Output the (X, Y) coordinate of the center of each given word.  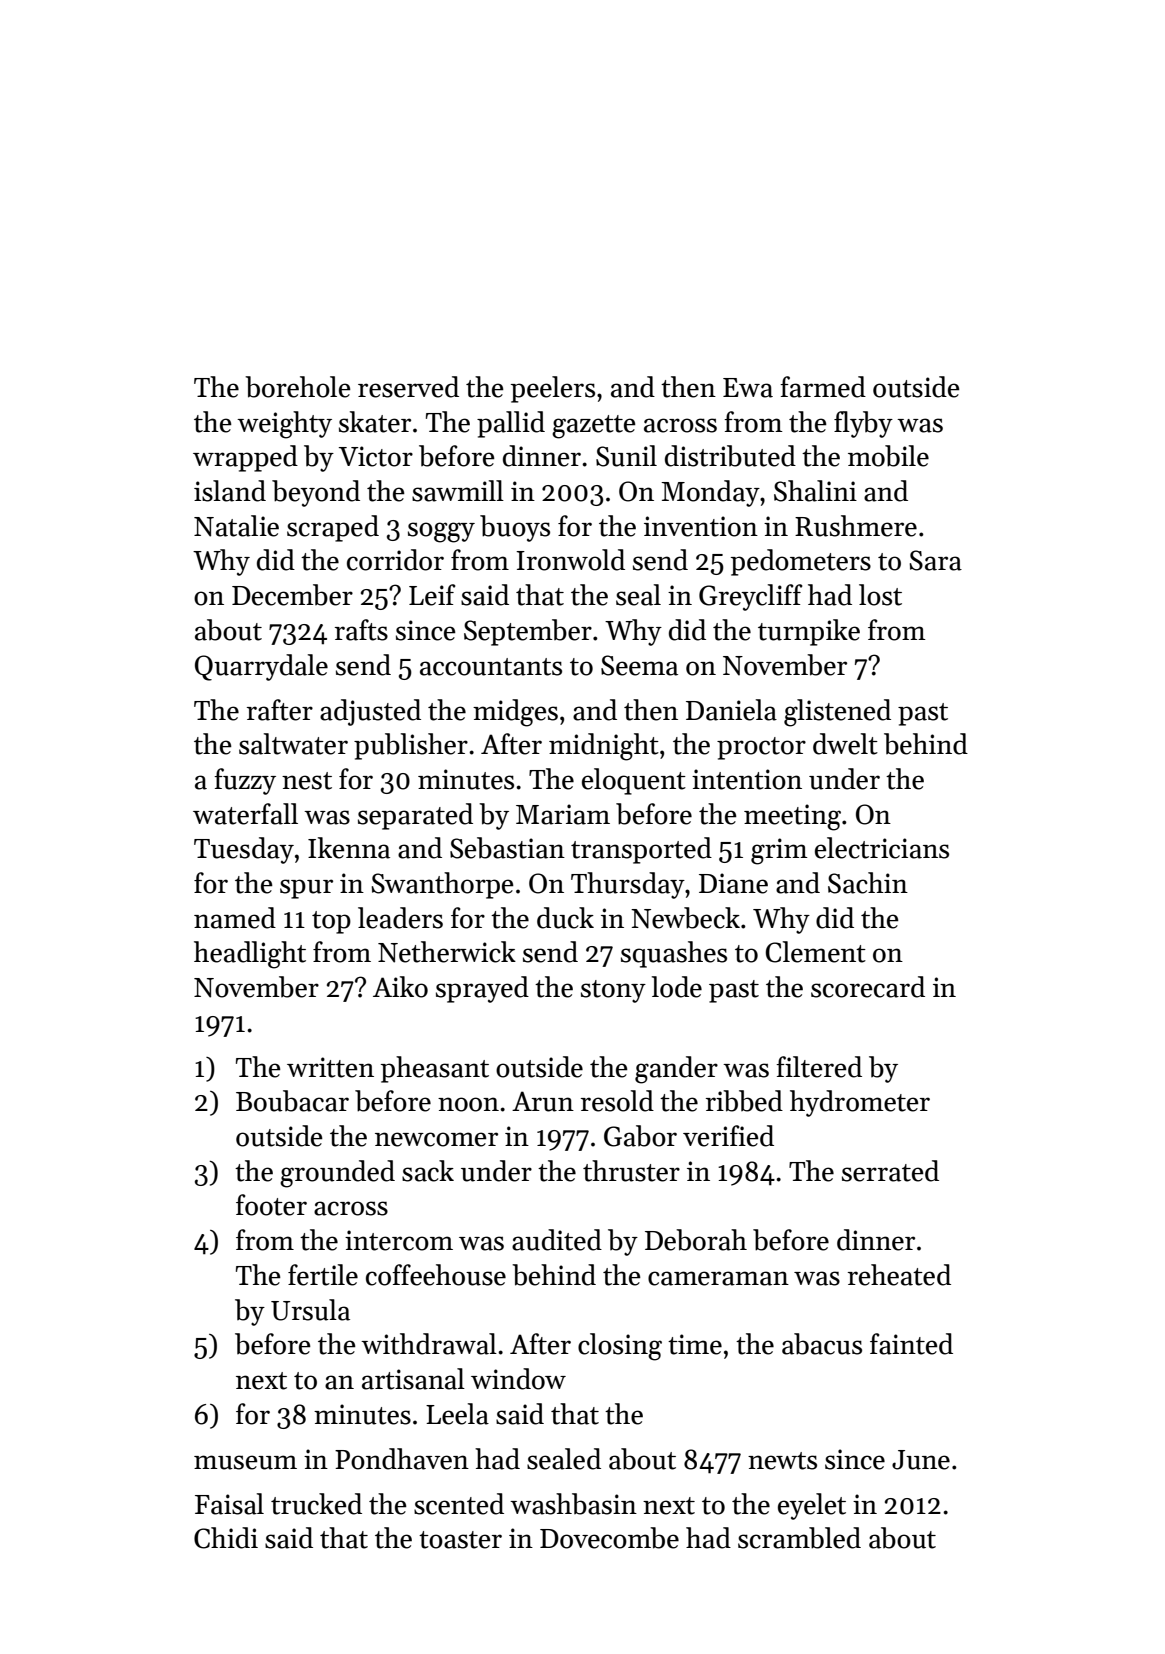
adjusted (370, 712)
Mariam (563, 814)
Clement (816, 952)
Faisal (229, 1504)
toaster (460, 1540)
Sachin (868, 883)
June (921, 1460)
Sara (935, 560)
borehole (298, 387)
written (330, 1067)
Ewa (748, 388)
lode (677, 987)
